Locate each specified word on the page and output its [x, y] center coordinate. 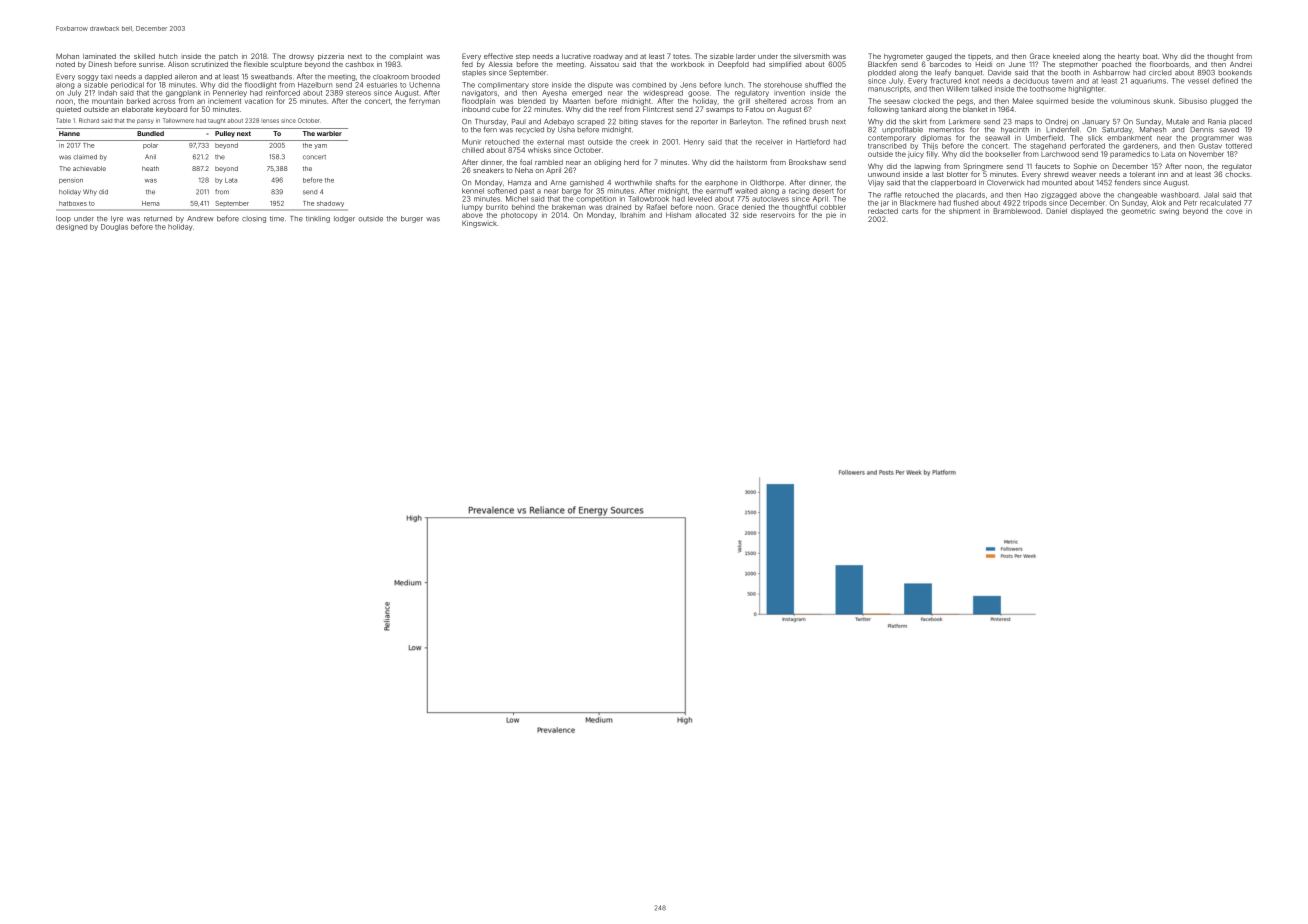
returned [158, 219]
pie [831, 215]
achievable [89, 168]
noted [65, 64]
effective [498, 56]
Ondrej [1056, 122]
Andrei [1241, 64]
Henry [694, 142]
